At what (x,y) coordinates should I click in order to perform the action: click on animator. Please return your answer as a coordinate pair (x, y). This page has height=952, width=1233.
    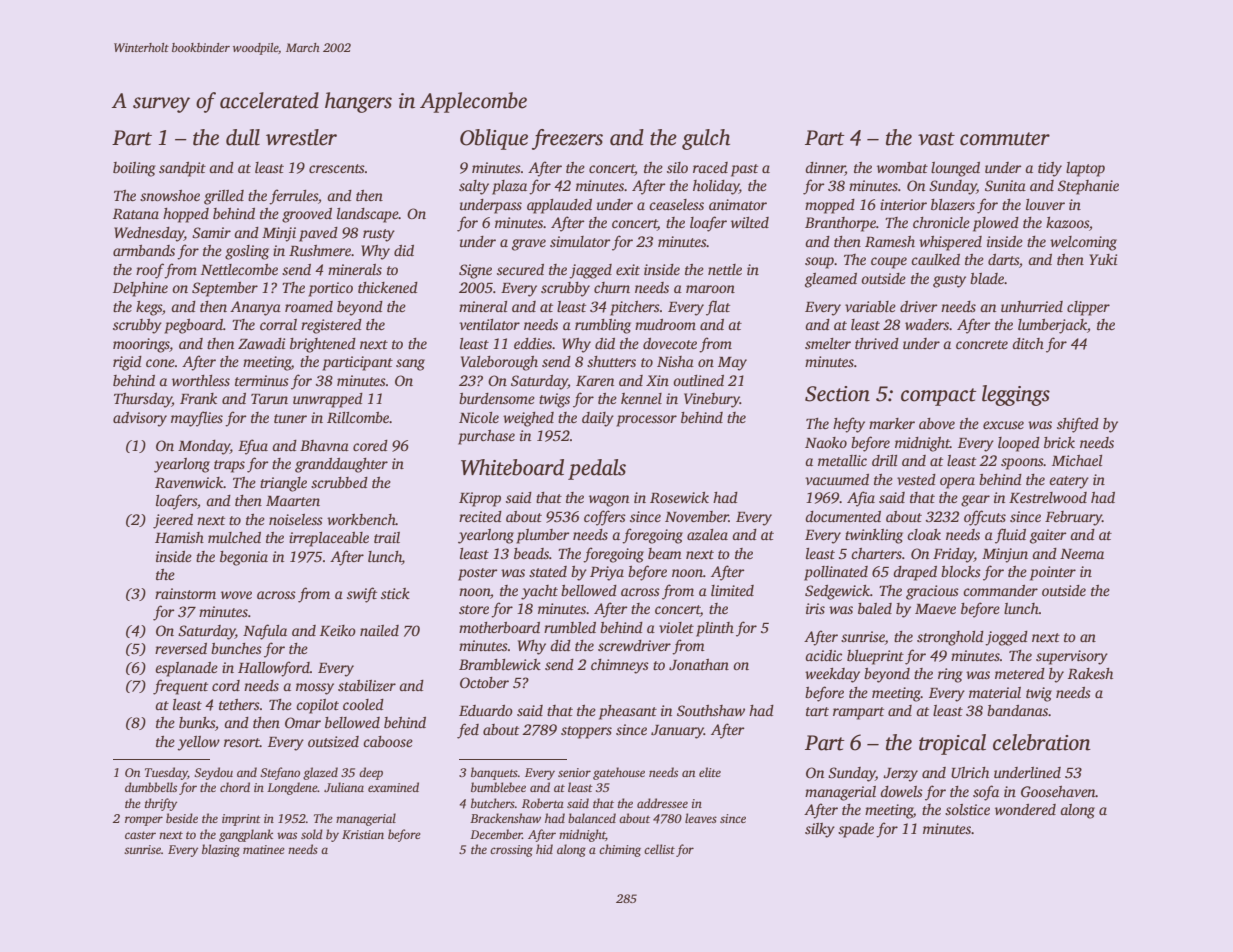
    Looking at the image, I should click on (738, 204).
